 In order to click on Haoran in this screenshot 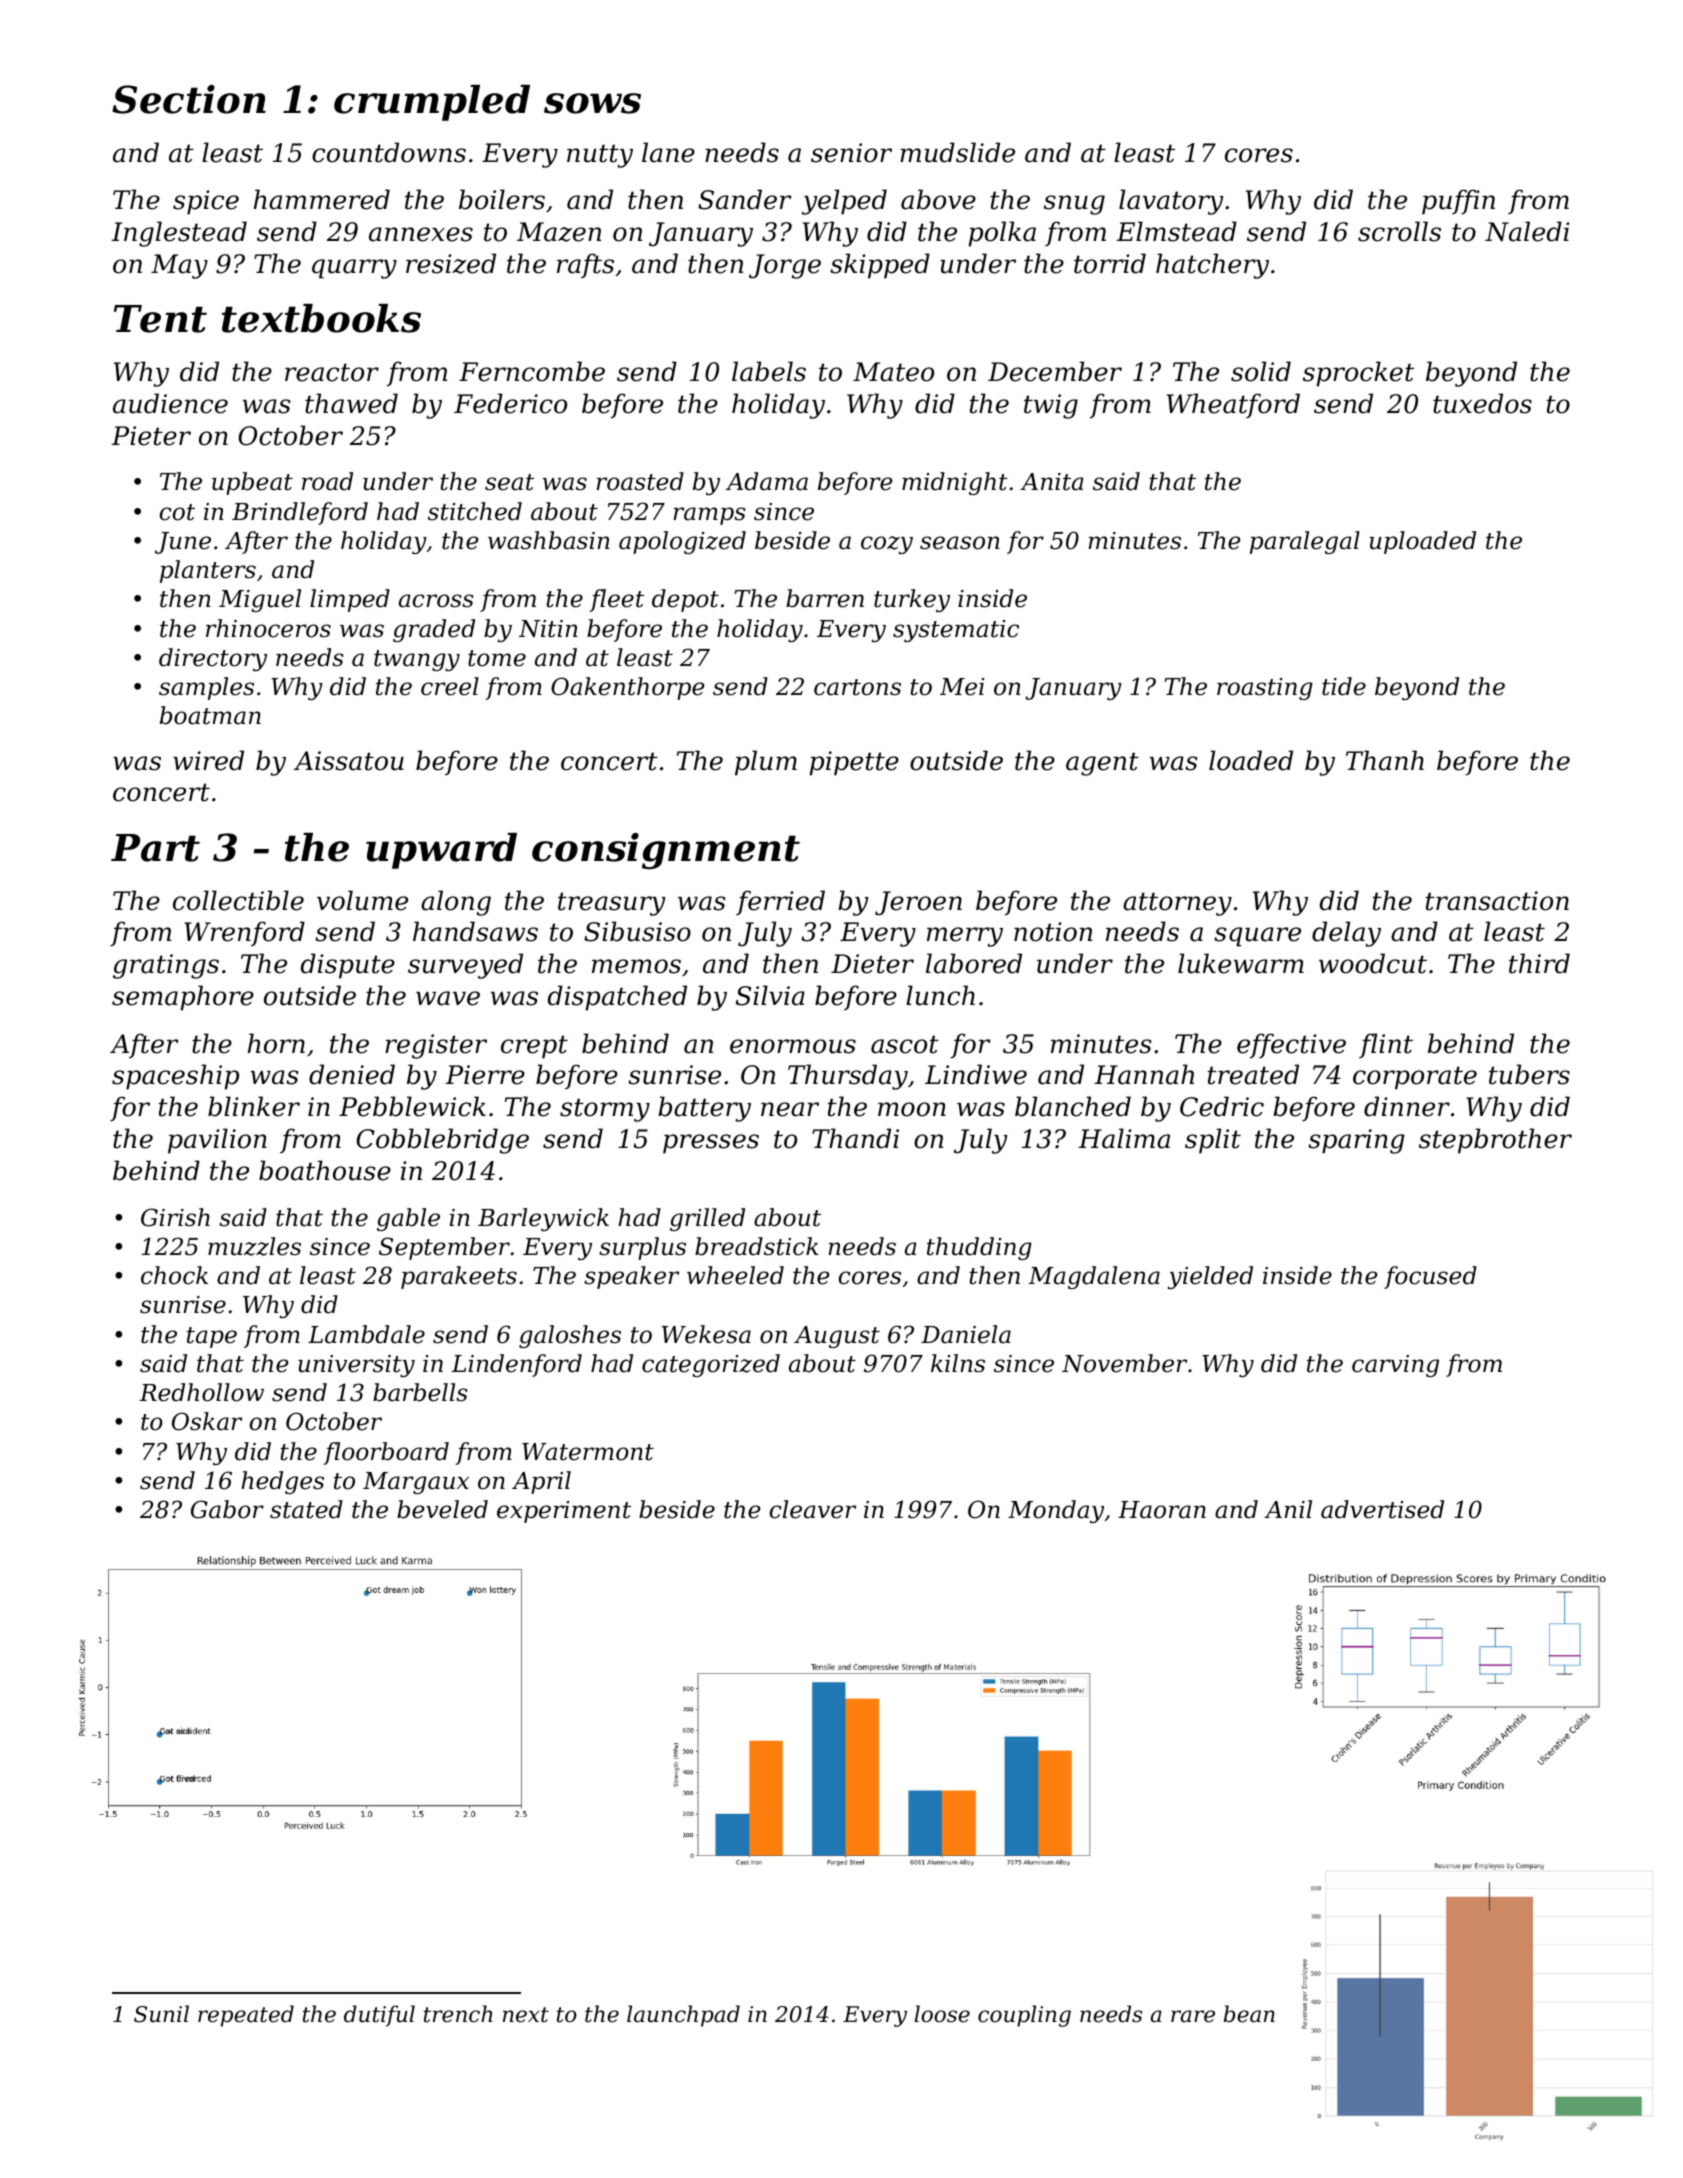, I will do `click(1162, 1510)`.
